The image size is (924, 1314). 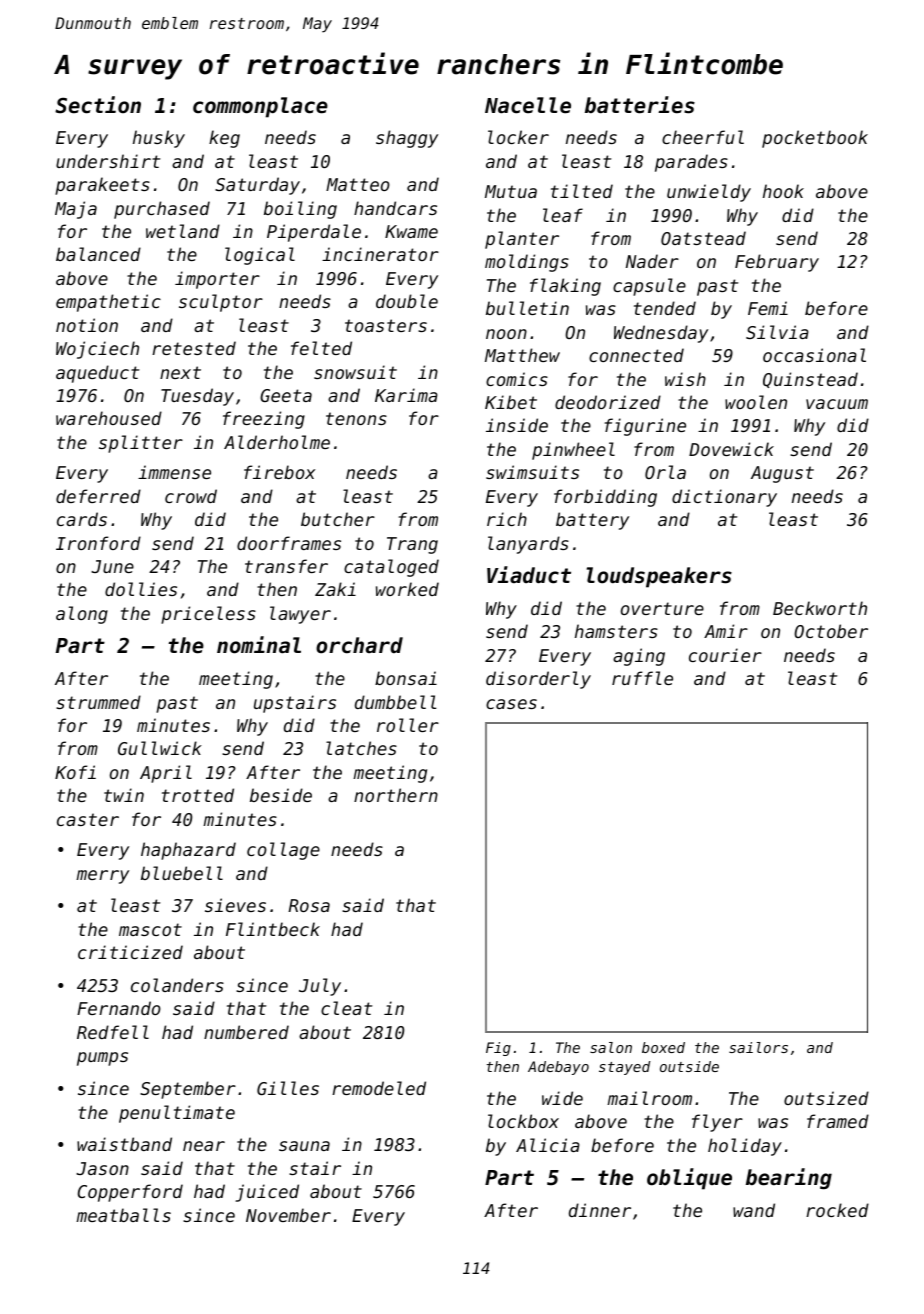 I want to click on dictionary, so click(x=724, y=498).
